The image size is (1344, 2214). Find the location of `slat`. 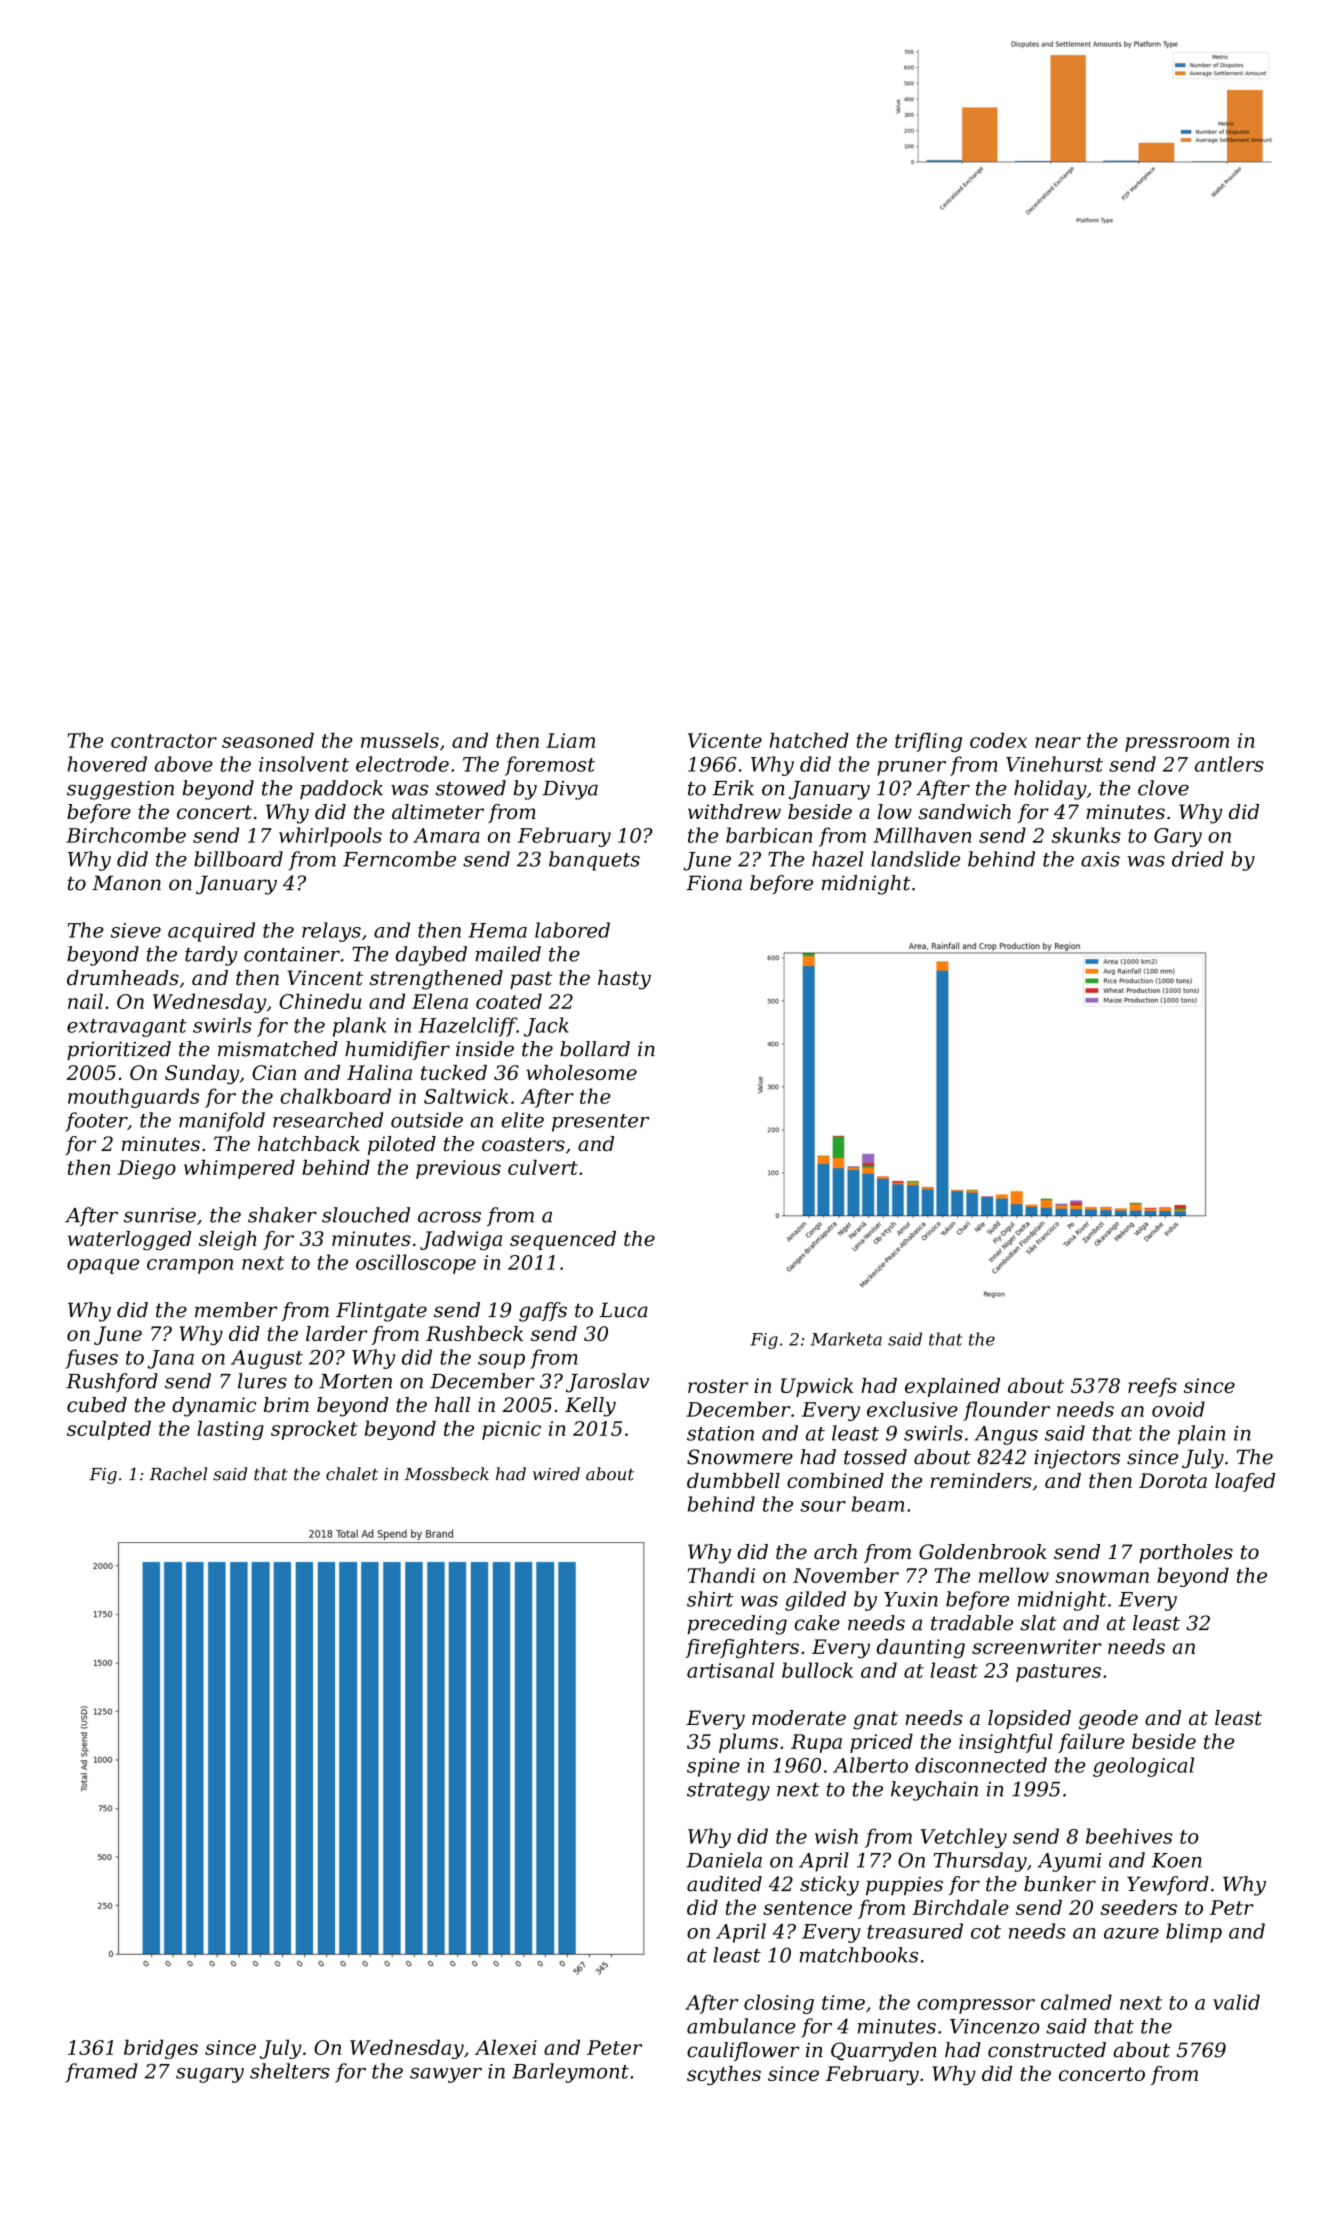

slat is located at coordinates (1038, 1623).
